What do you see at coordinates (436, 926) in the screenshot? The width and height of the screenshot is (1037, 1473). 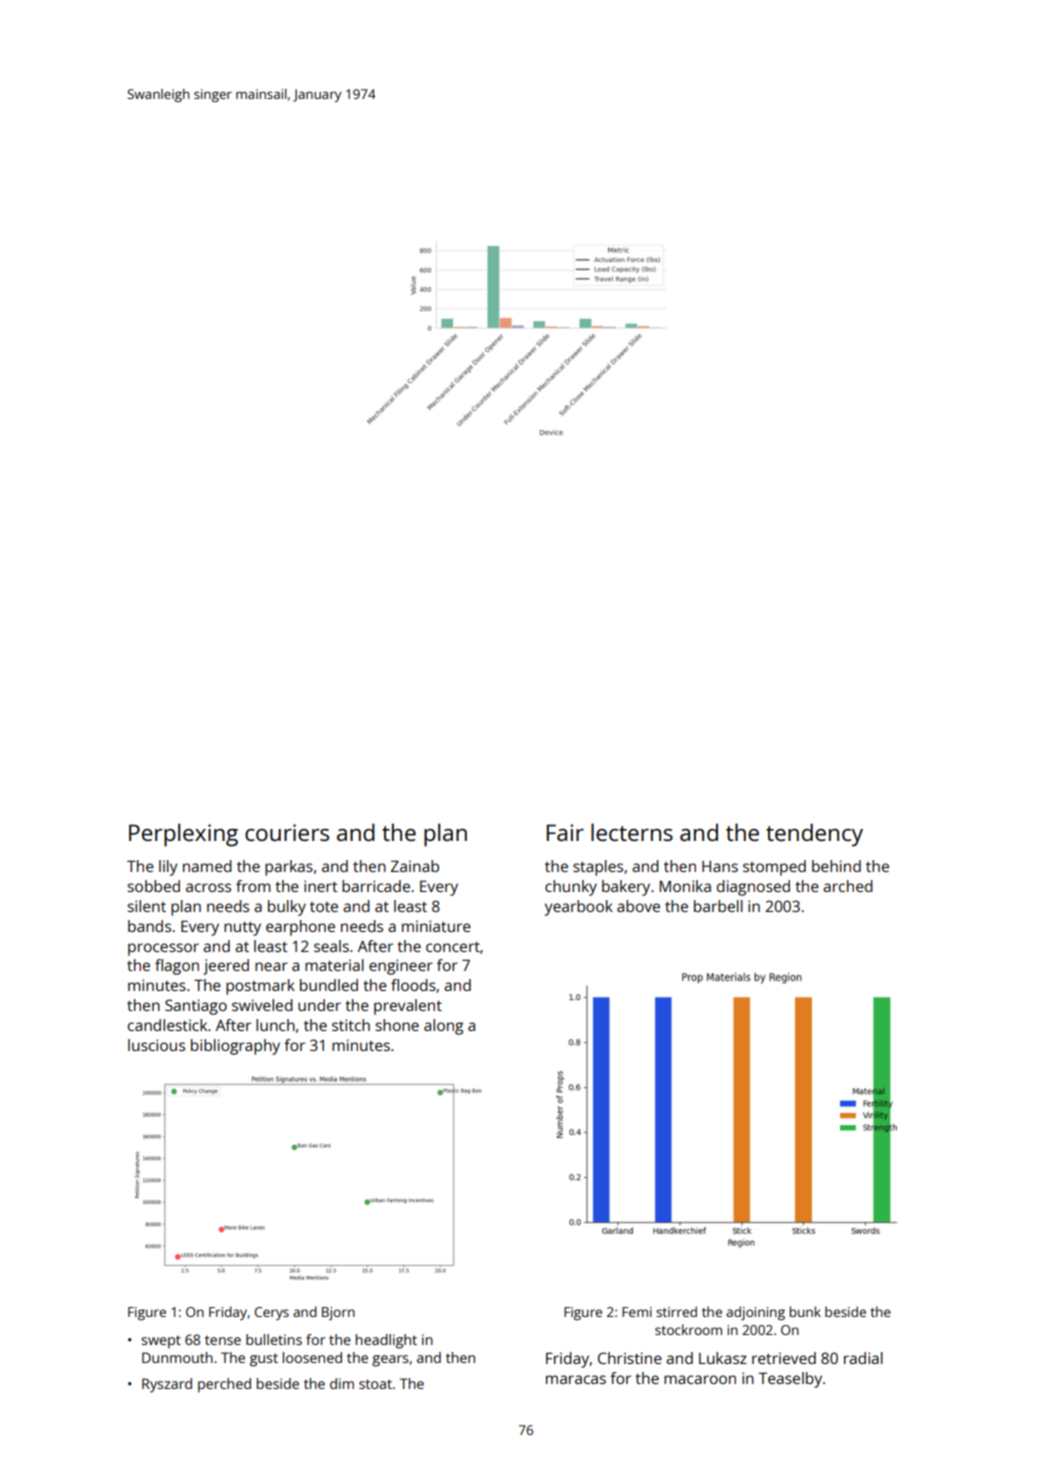 I see `miniature` at bounding box center [436, 926].
